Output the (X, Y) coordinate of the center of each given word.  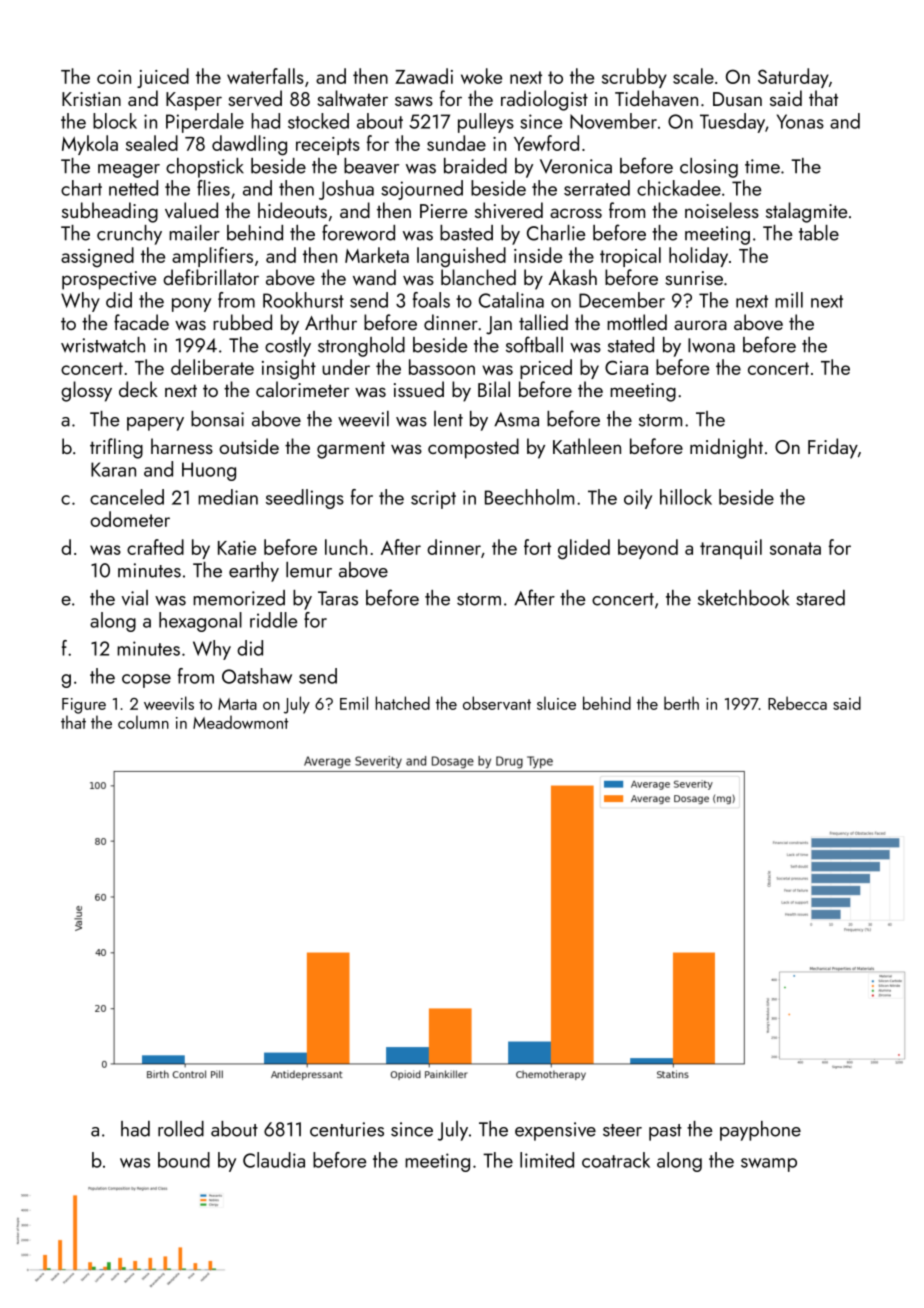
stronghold (361, 347)
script (433, 499)
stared (820, 598)
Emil (354, 703)
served (255, 98)
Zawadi (424, 76)
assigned (97, 257)
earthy (254, 572)
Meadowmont (240, 722)
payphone (760, 1131)
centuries (347, 1129)
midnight (726, 448)
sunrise (694, 278)
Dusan (737, 99)
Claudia (274, 1160)
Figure (84, 706)
